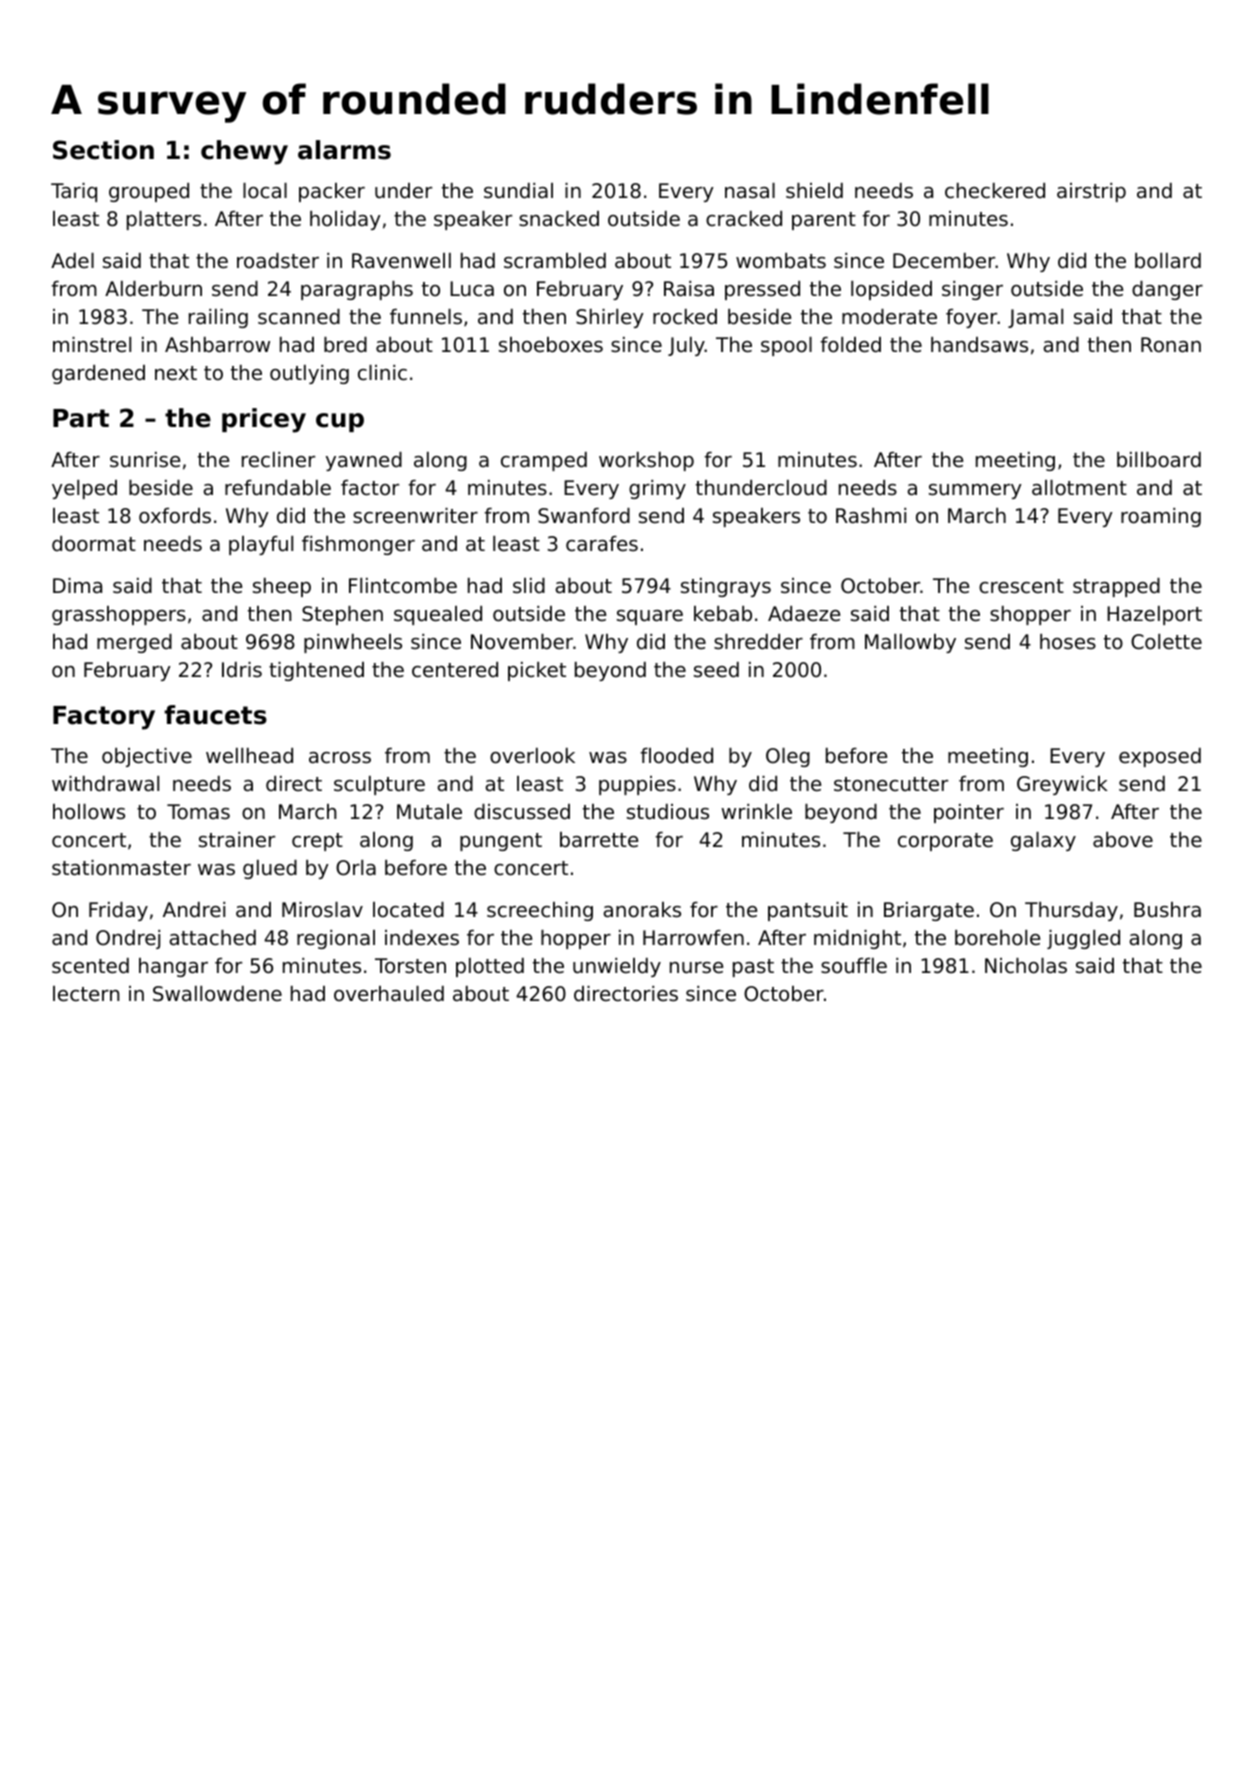  I want to click on oxfords, so click(175, 516).
